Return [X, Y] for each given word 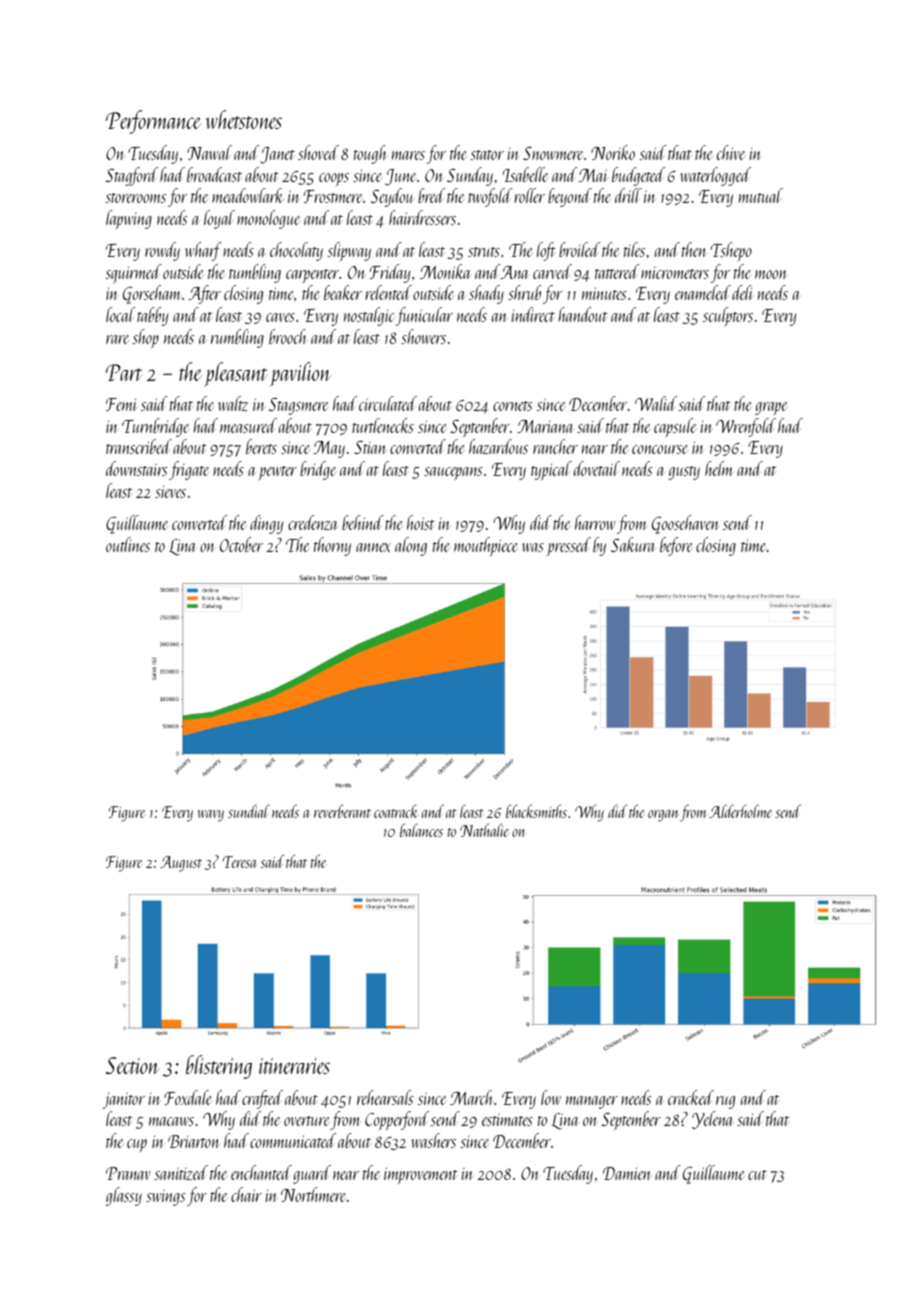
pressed [569, 546]
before [676, 546]
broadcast [214, 174]
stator [487, 155]
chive [731, 152]
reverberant [342, 811]
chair [246, 1194]
